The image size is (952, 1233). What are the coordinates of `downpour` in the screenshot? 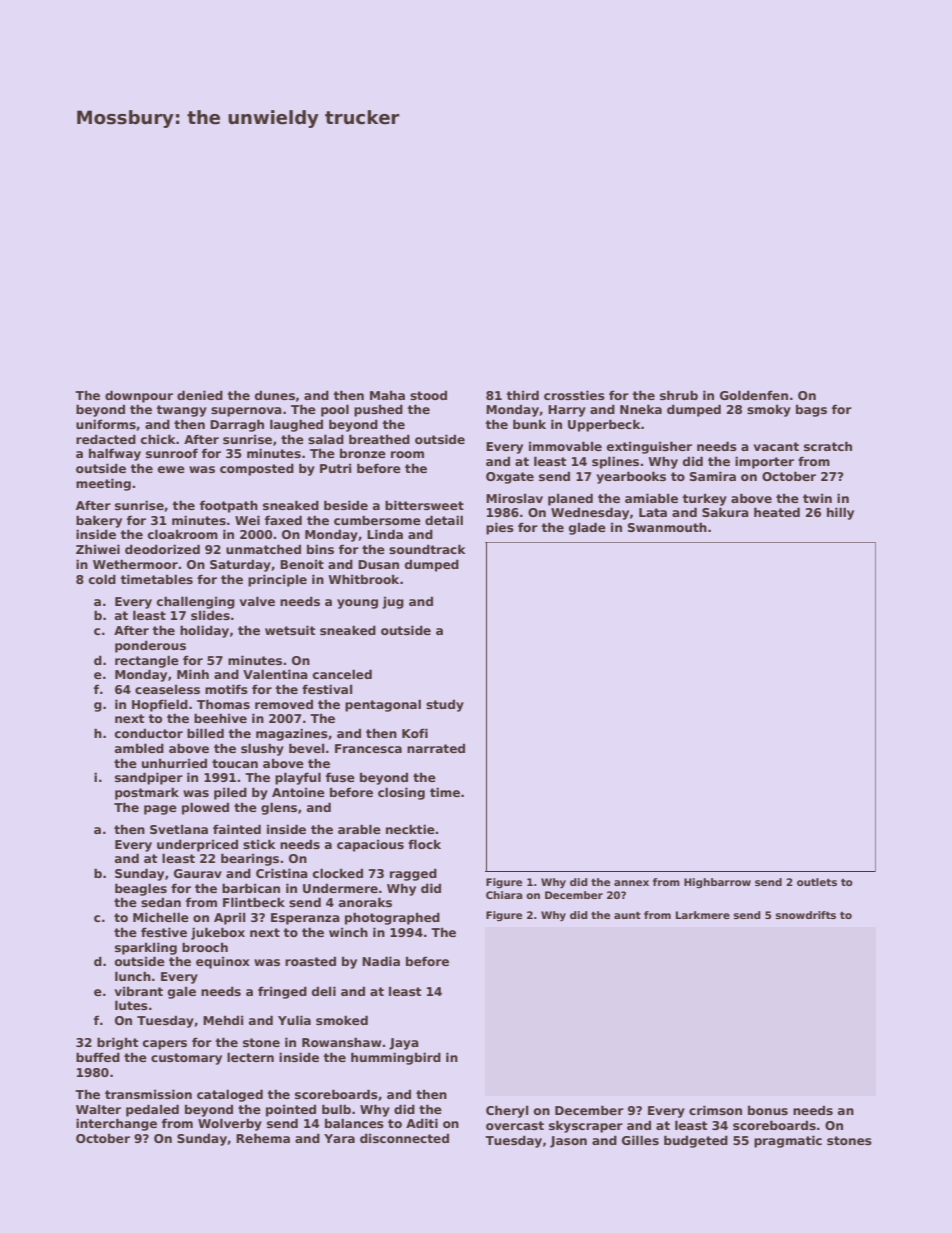 It's located at (139, 396).
